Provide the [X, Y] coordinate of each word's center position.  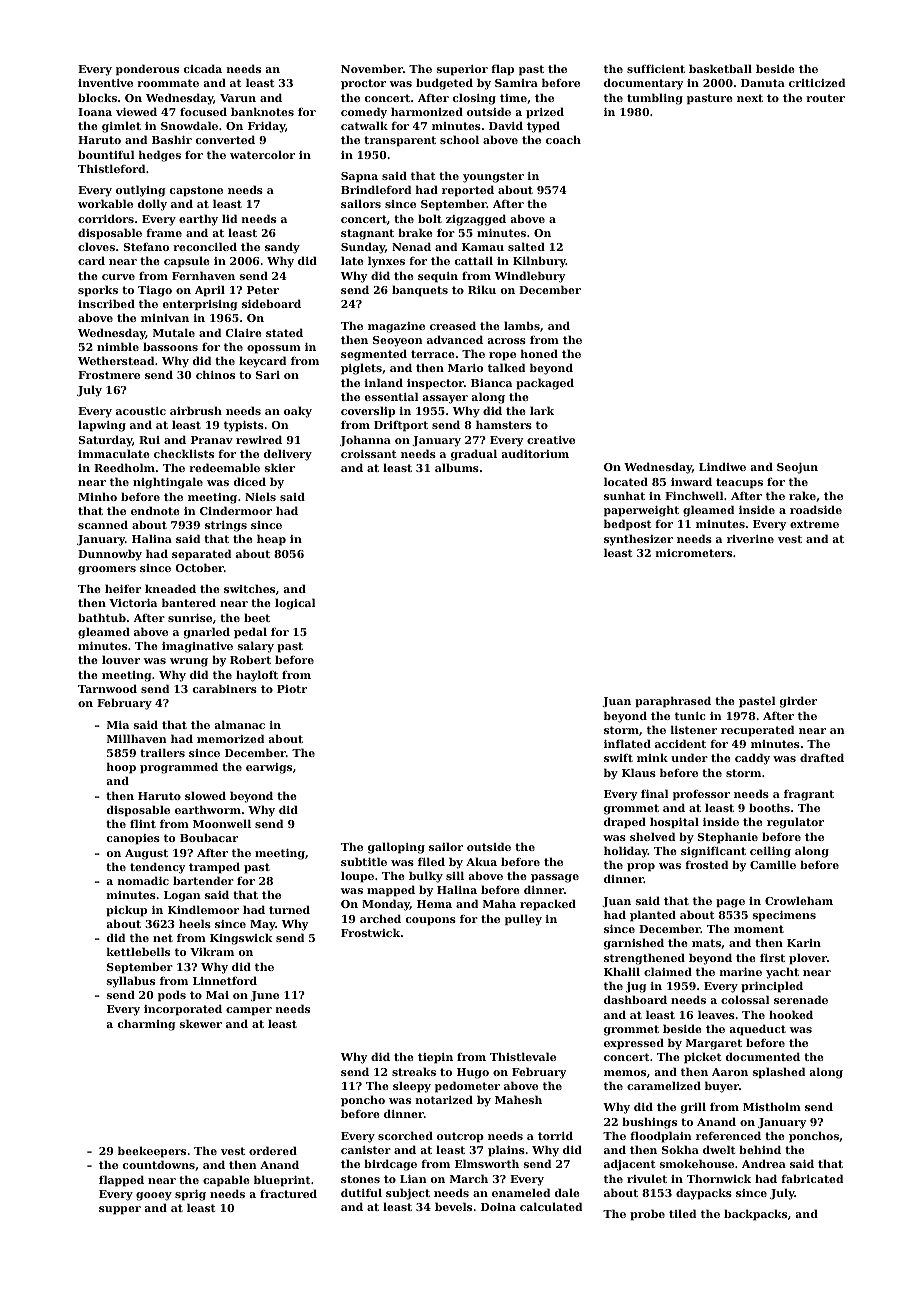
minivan [165, 318]
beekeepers [152, 1152]
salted [526, 246]
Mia [118, 725]
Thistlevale [523, 1056]
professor [701, 795]
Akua [481, 861]
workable [105, 203]
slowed [205, 795]
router [825, 98]
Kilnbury [539, 262]
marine [741, 972]
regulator [795, 823]
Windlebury [530, 277]
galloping [396, 848]
